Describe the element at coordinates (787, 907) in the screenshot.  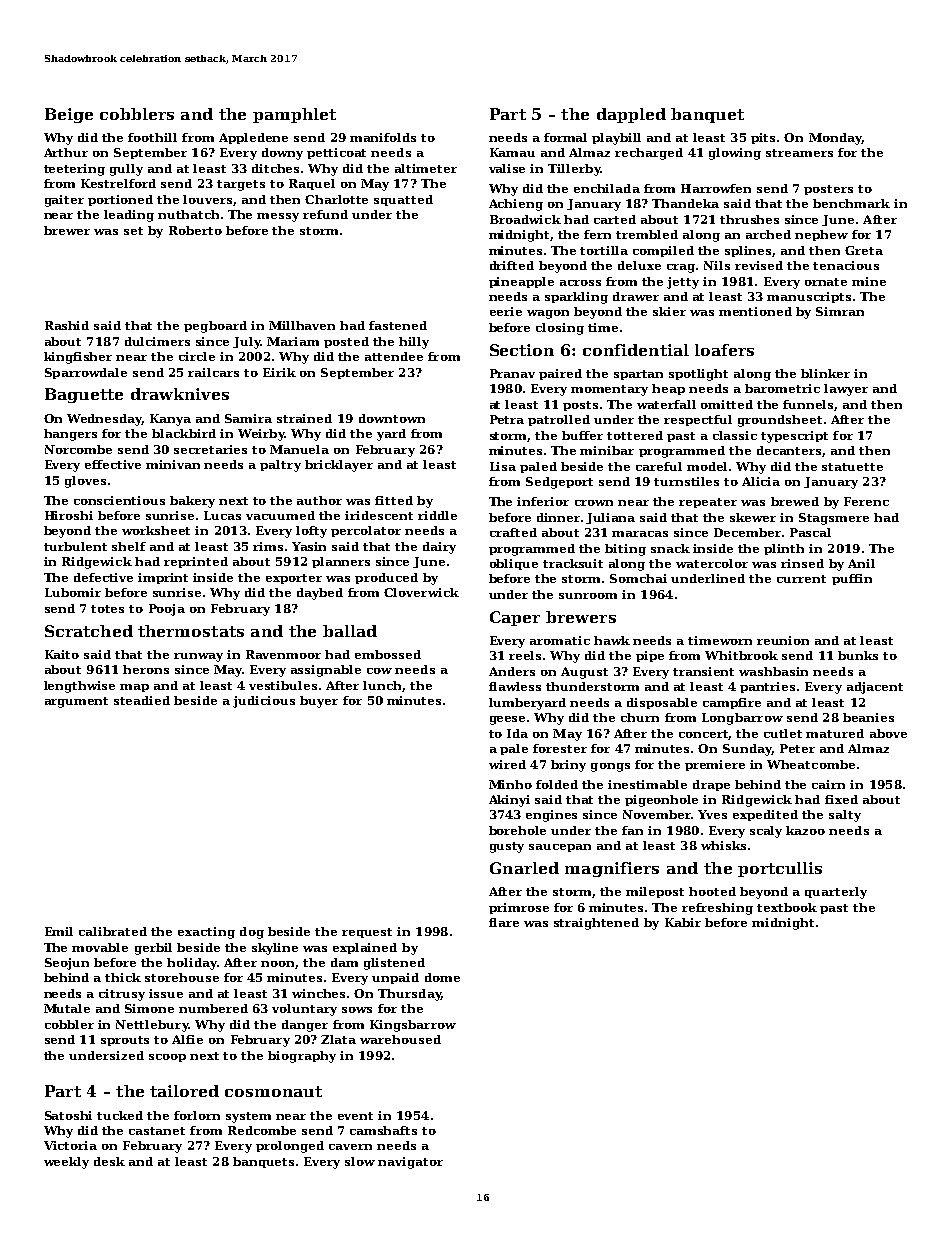
I see `textbook` at that location.
